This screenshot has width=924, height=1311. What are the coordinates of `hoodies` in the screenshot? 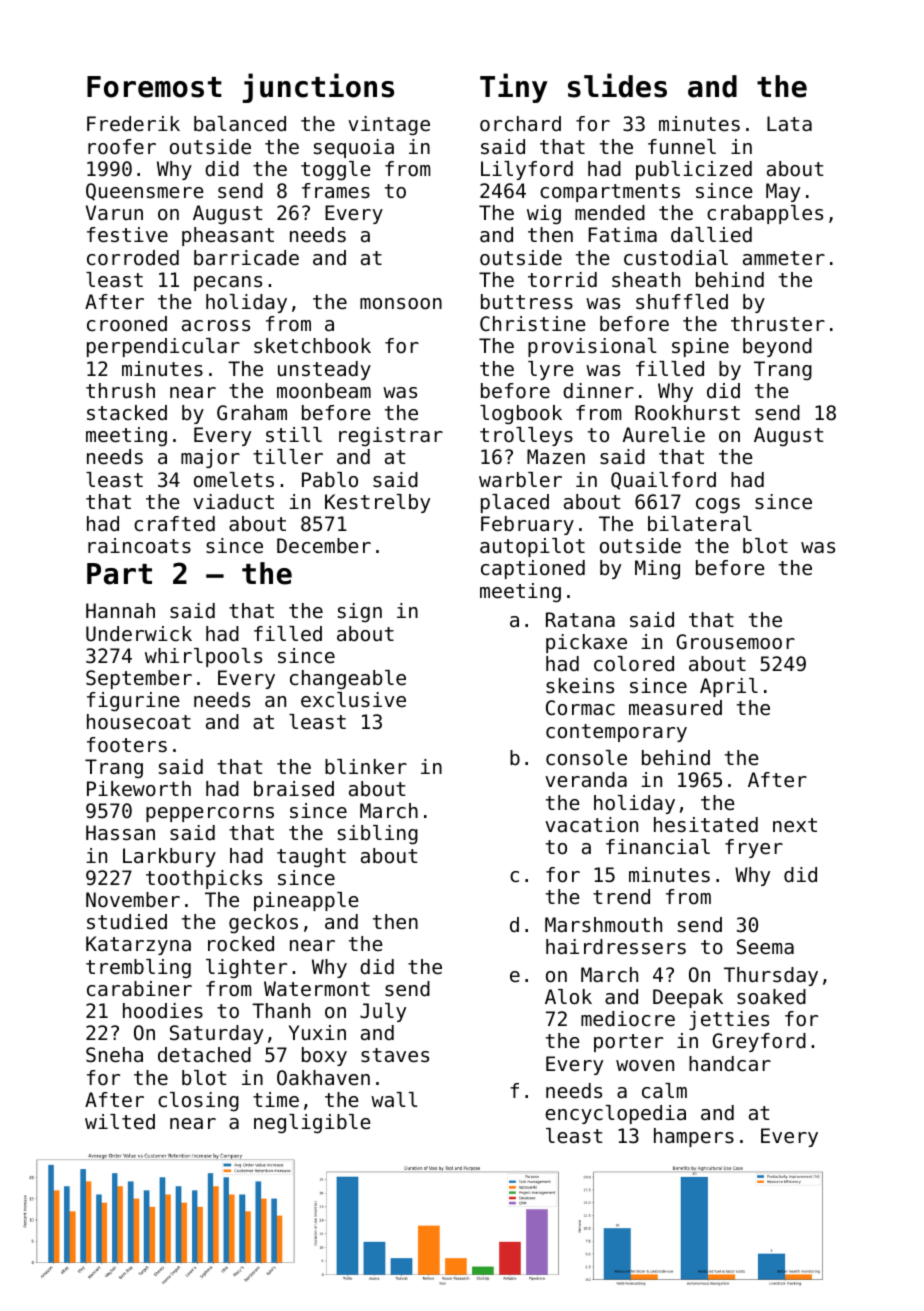 It's located at (163, 1011).
